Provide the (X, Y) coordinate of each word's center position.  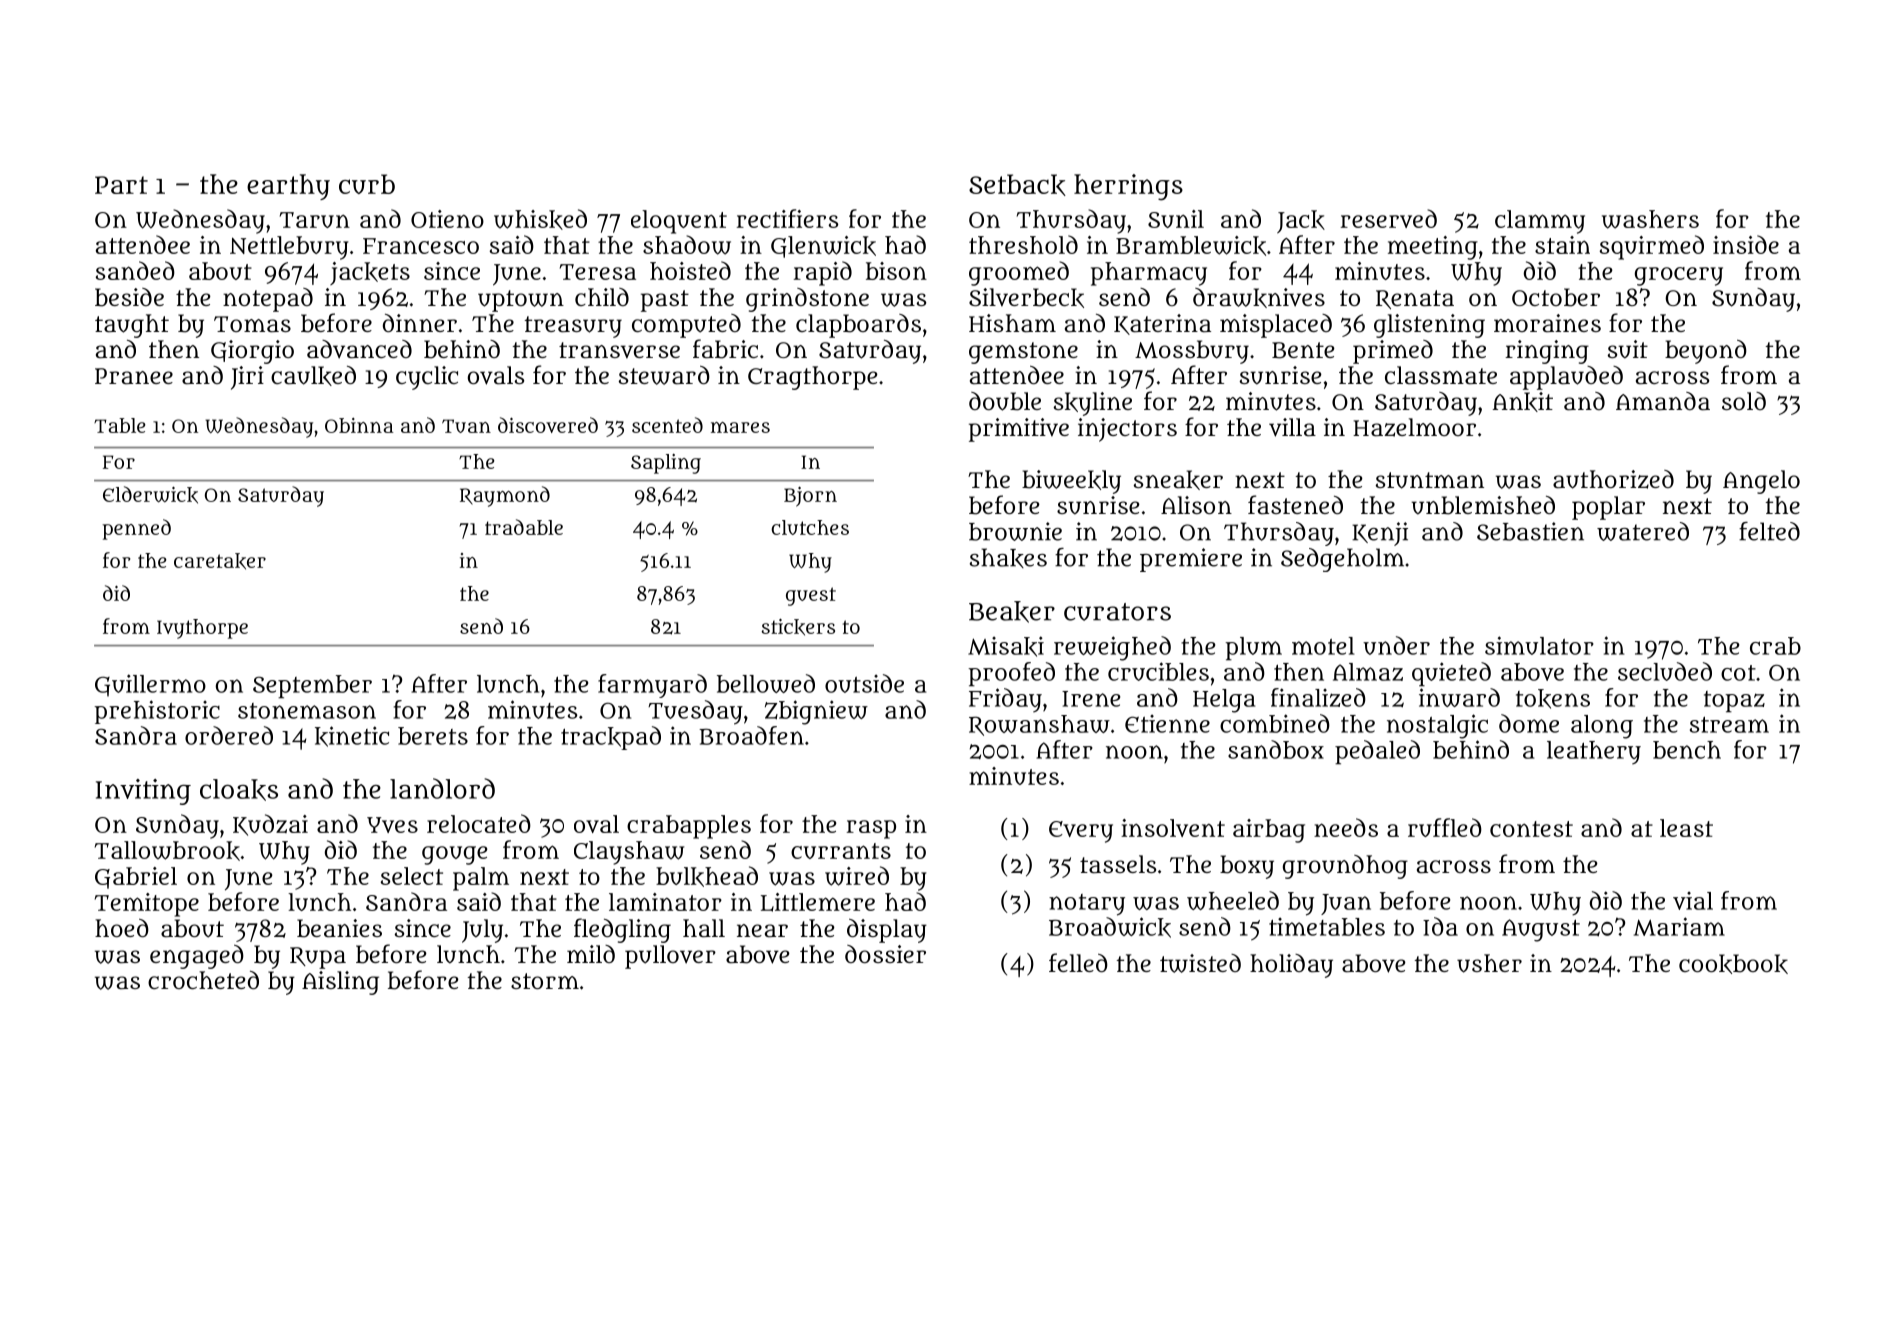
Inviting (143, 792)
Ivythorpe (202, 629)
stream (1729, 725)
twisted (1200, 963)
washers (1650, 219)
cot (1738, 673)
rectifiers (787, 218)
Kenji (1380, 534)
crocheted (203, 980)
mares (740, 427)
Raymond (505, 496)
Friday (1005, 700)
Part (121, 185)
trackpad (611, 738)
